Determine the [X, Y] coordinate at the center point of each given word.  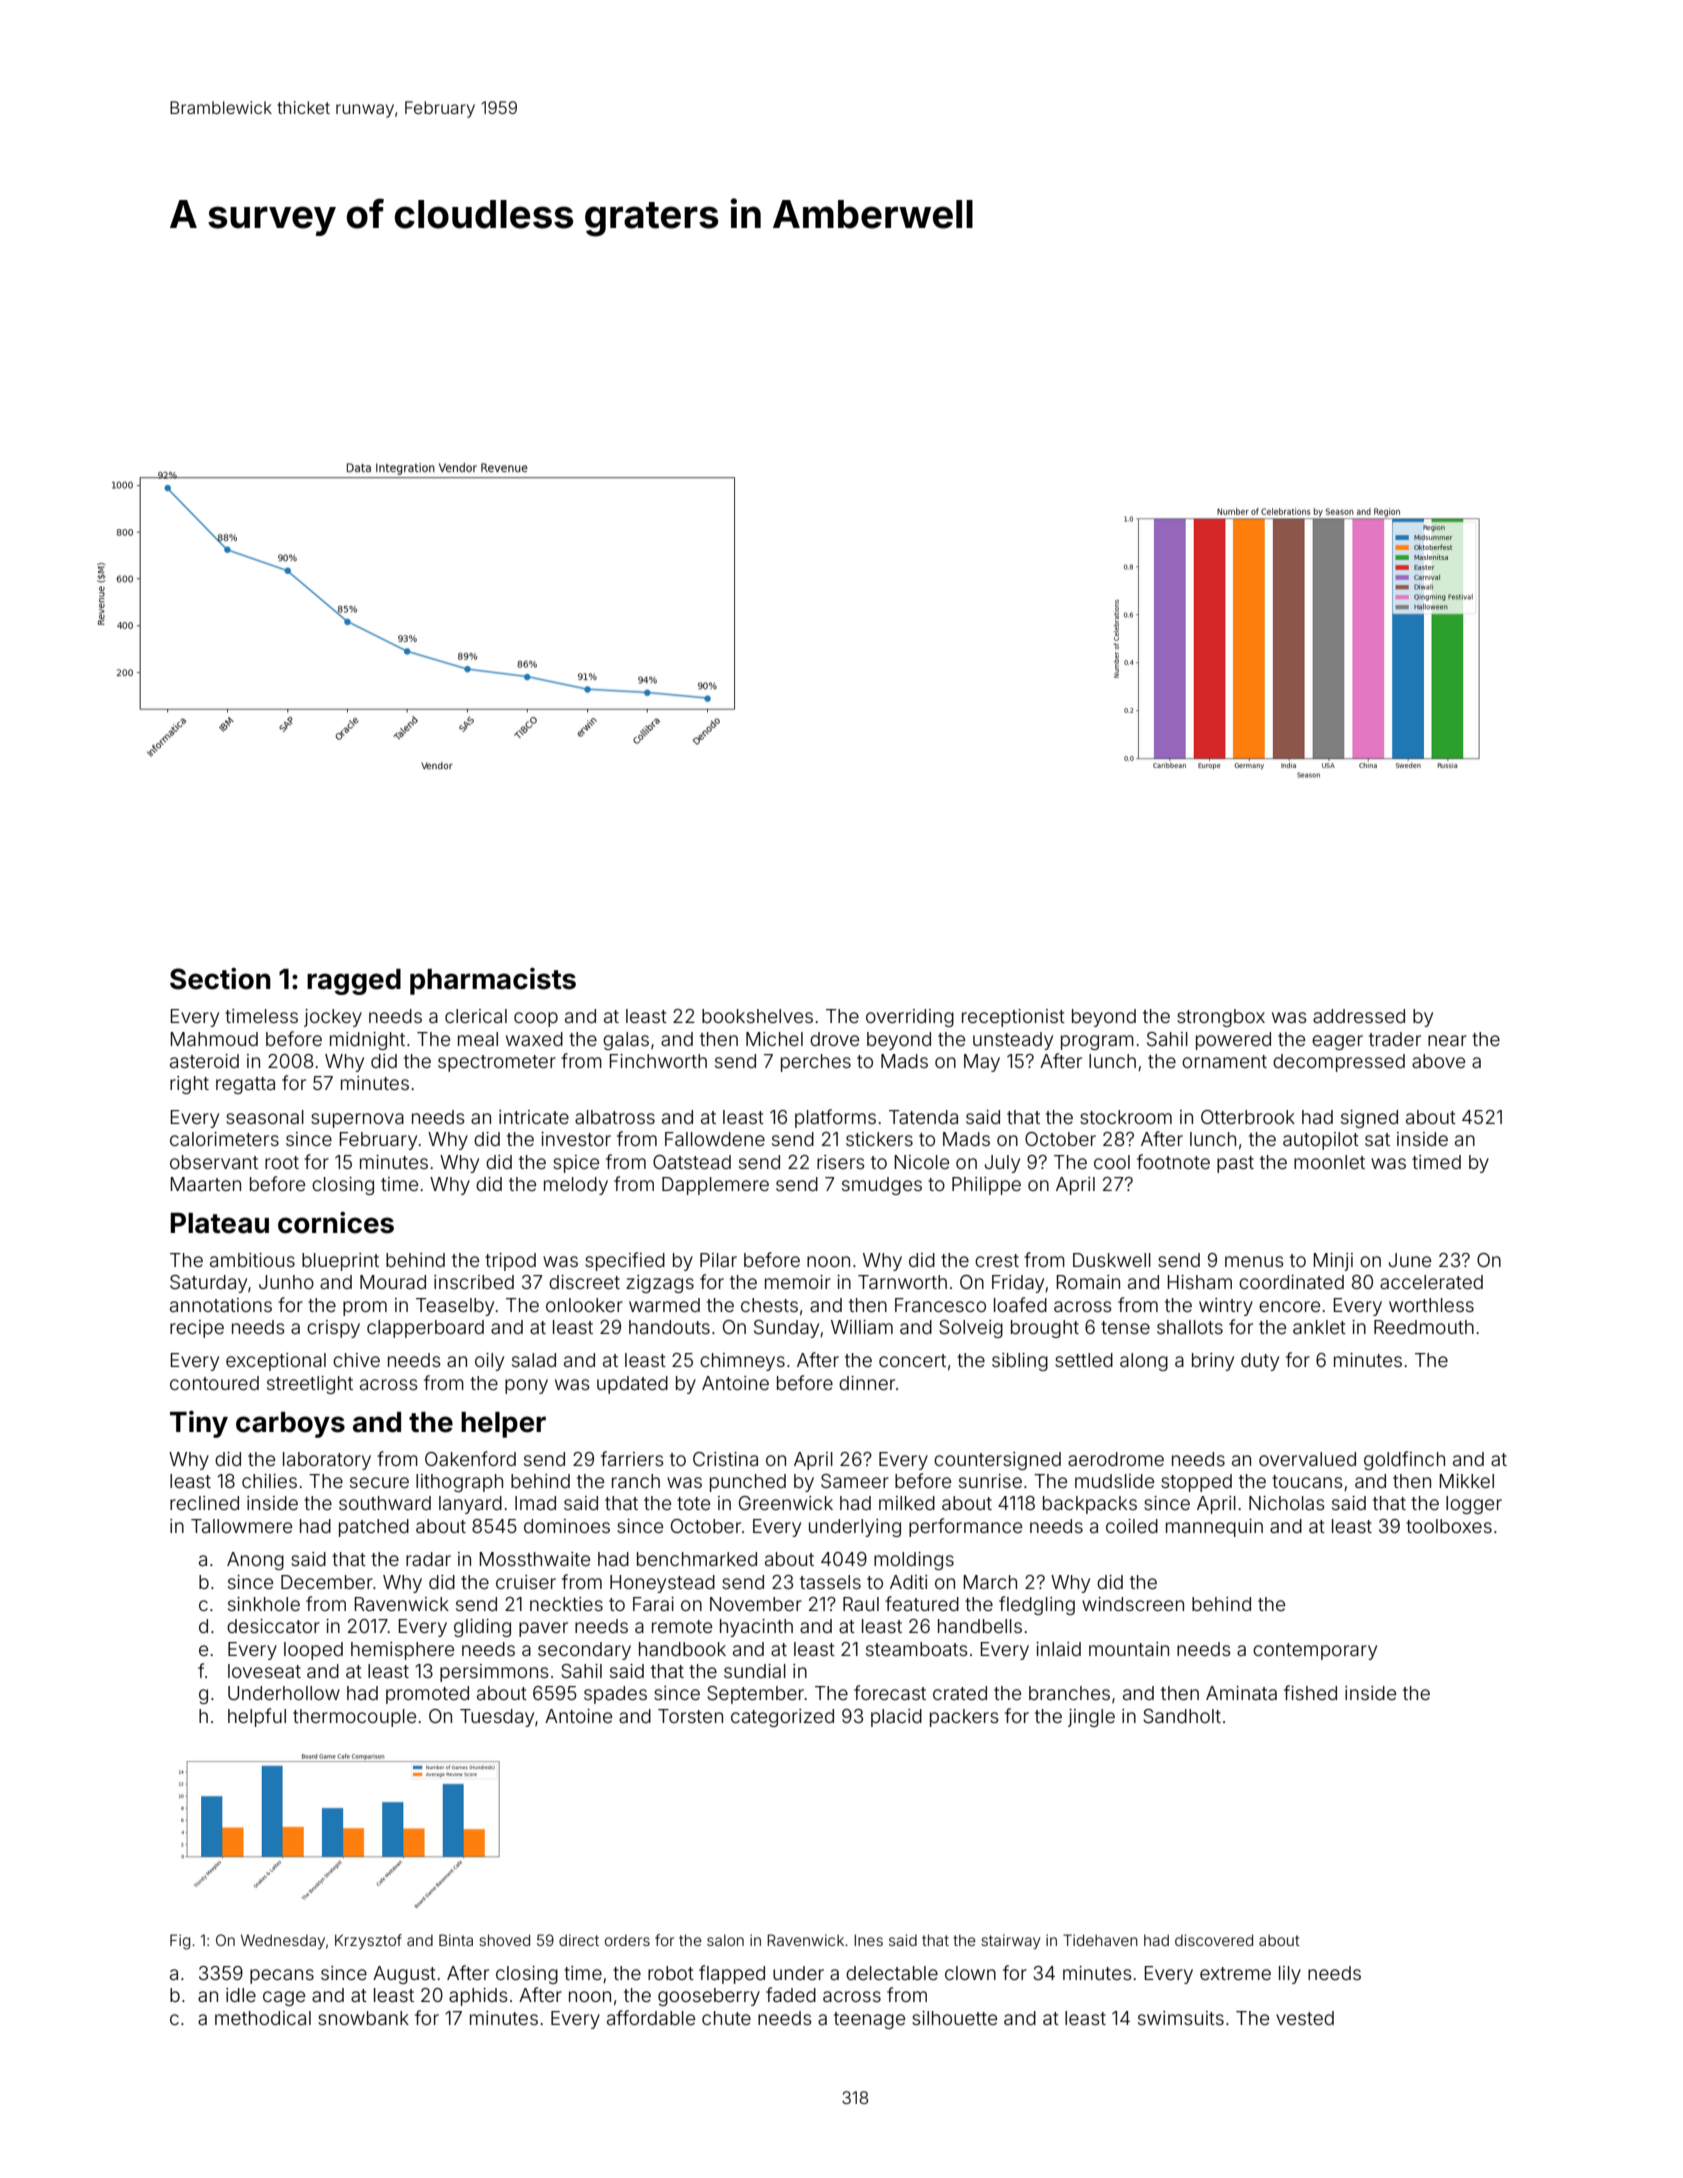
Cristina [725, 1459]
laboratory [327, 1461]
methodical [263, 2018]
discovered [1214, 1940]
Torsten [690, 1716]
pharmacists [493, 981]
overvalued [1307, 1459]
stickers [879, 1139]
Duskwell [1112, 1260]
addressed [1359, 1016]
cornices [336, 1223]
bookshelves [757, 1016]
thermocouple [354, 1718]
